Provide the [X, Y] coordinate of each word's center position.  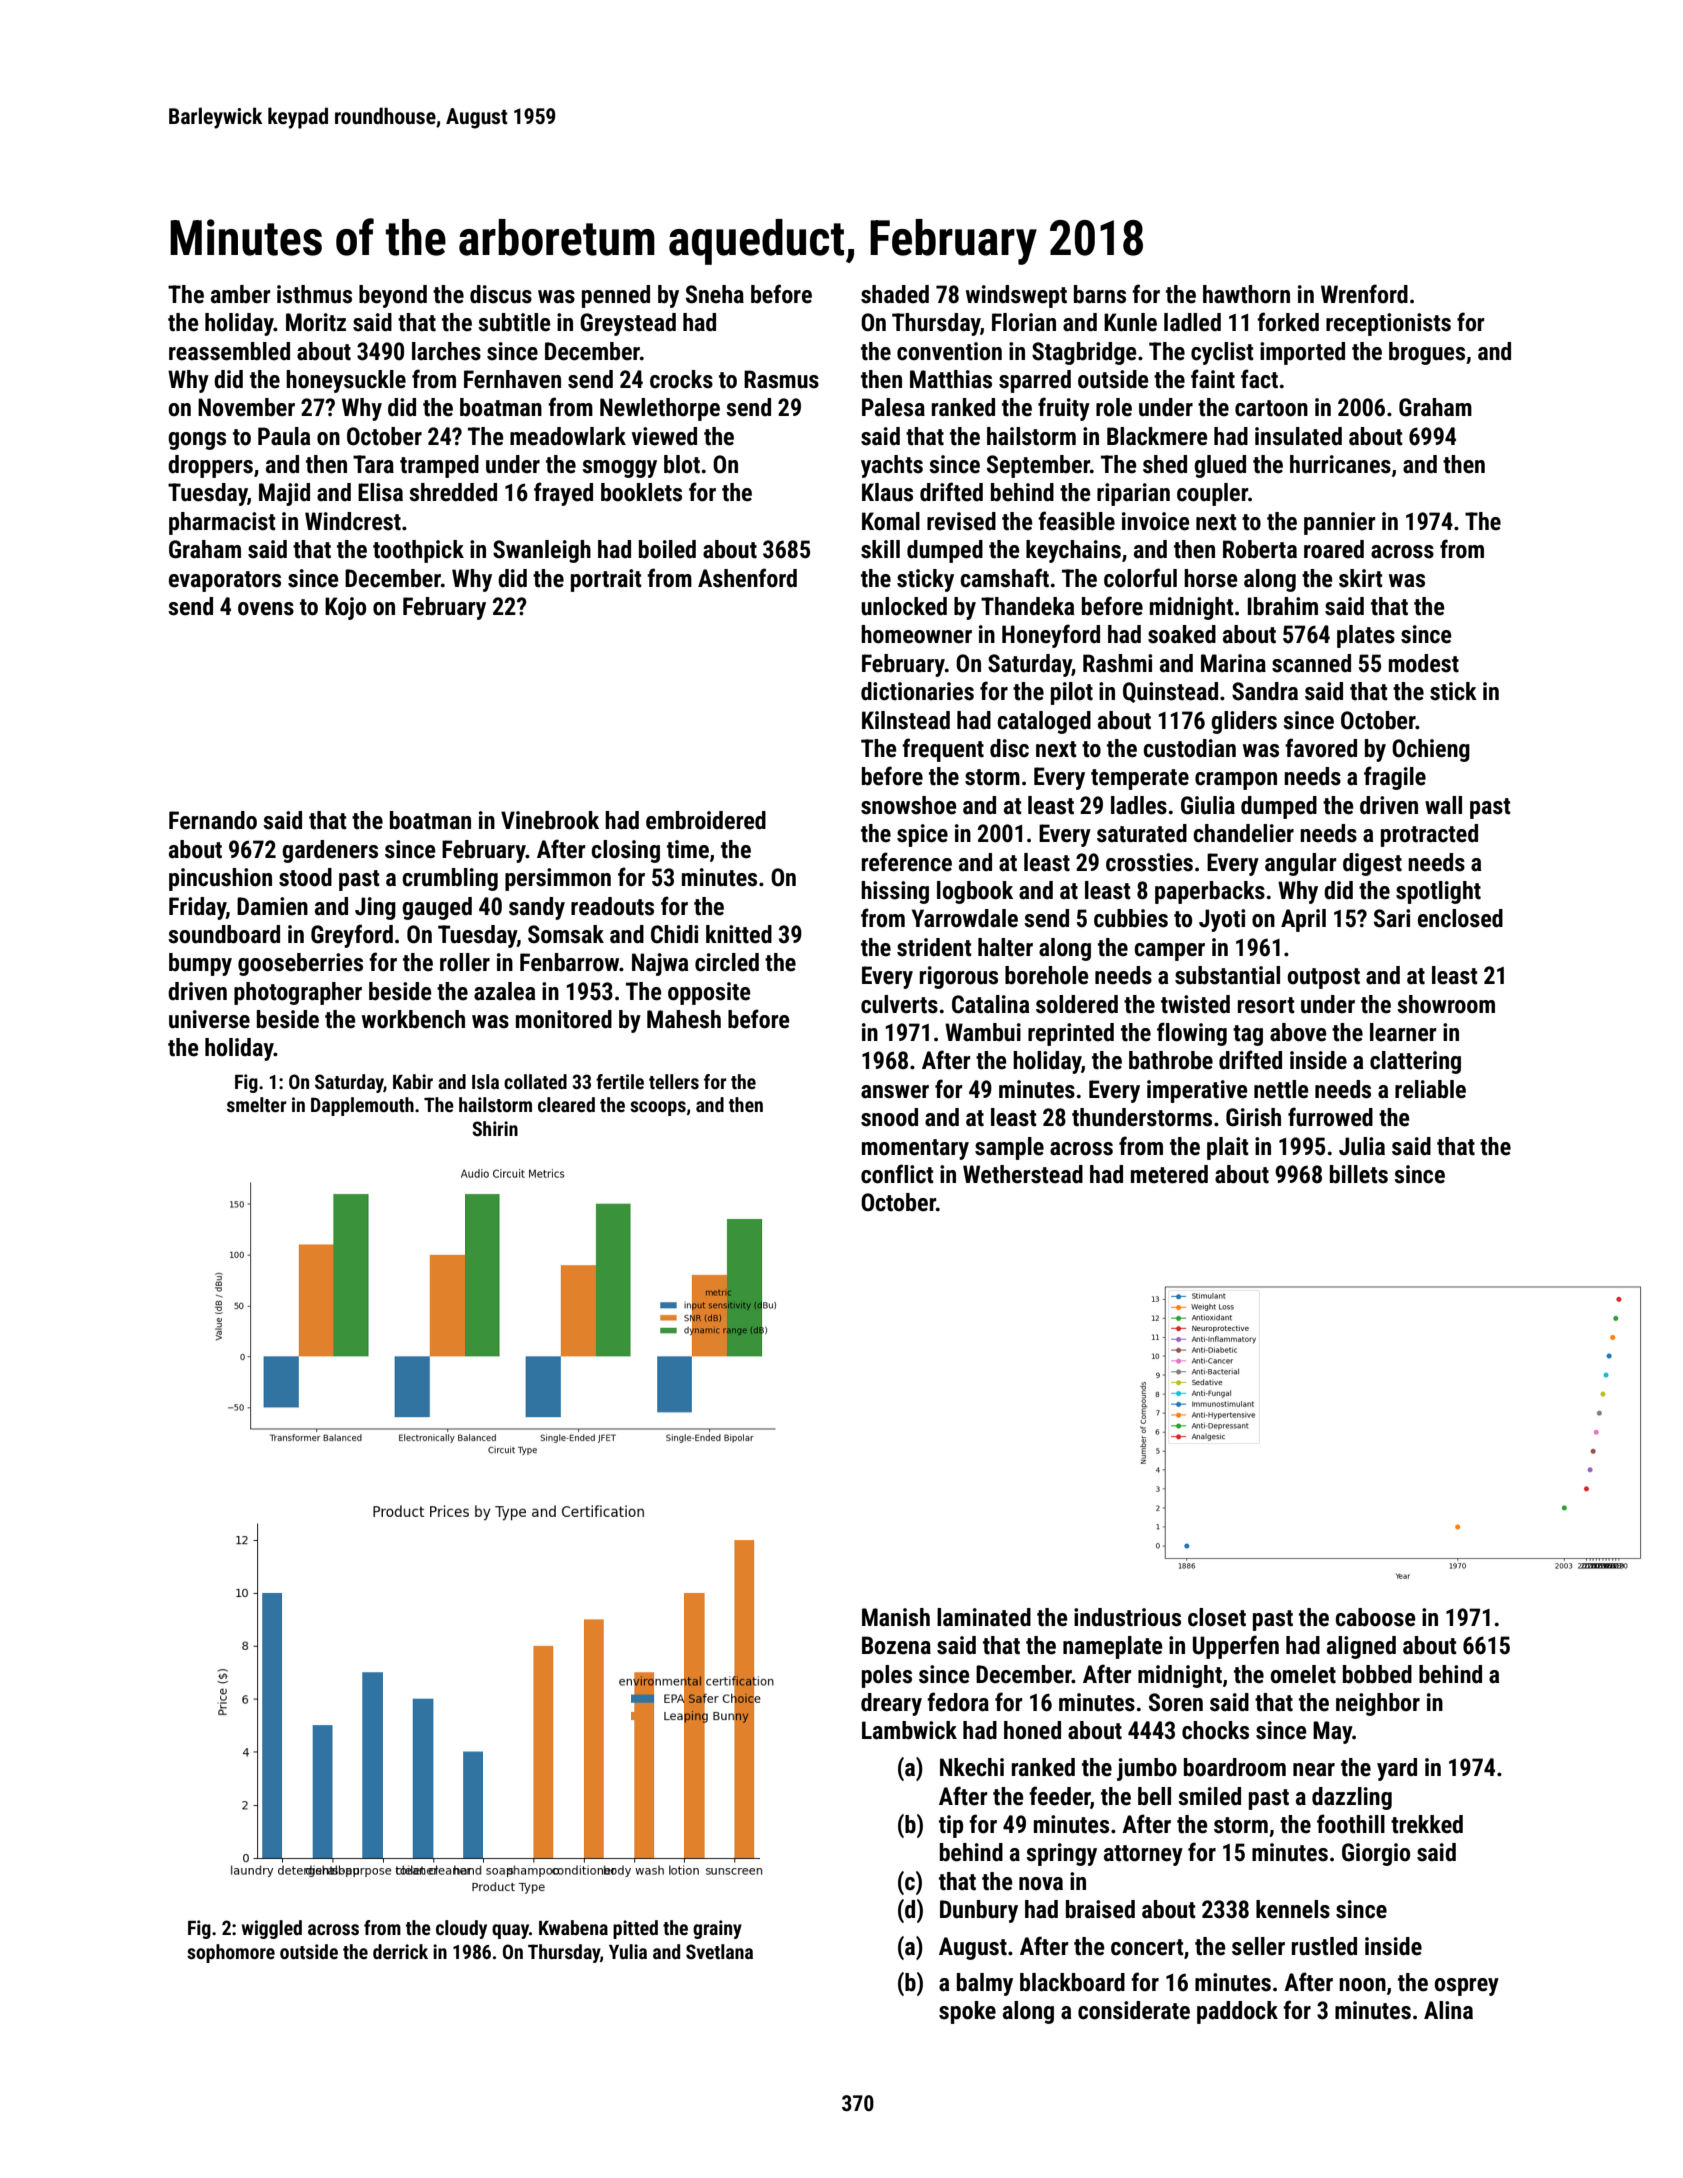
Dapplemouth [362, 1106]
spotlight [1438, 892]
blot [682, 464]
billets [1359, 1174]
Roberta [1260, 549]
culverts [899, 1004]
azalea [504, 991]
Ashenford [747, 578]
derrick [400, 1951]
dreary [891, 1704]
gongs [197, 441]
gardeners [330, 851]
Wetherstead [1023, 1174]
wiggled [272, 1929]
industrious [1127, 1617]
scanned [1311, 663]
